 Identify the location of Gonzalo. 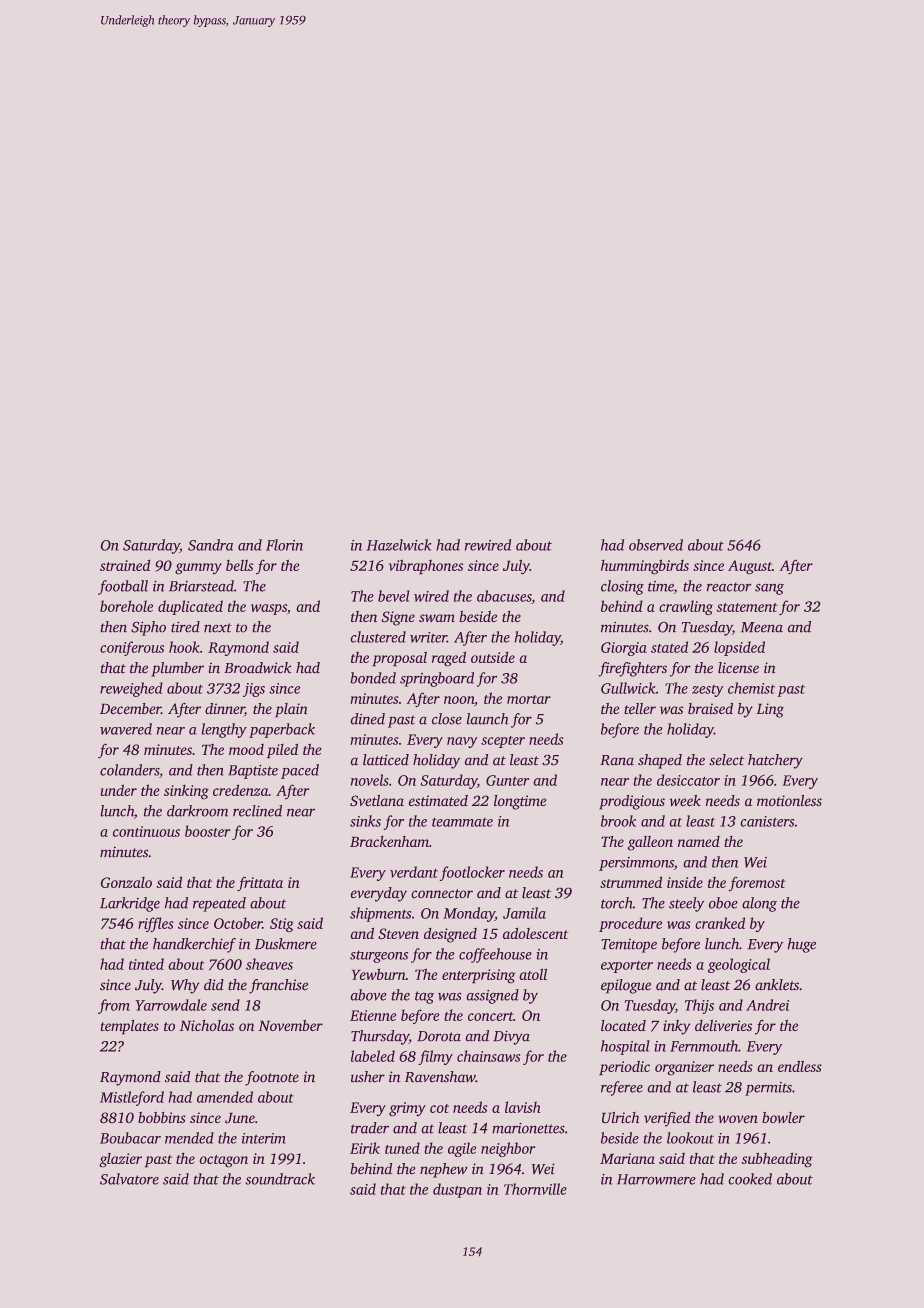
(126, 882).
